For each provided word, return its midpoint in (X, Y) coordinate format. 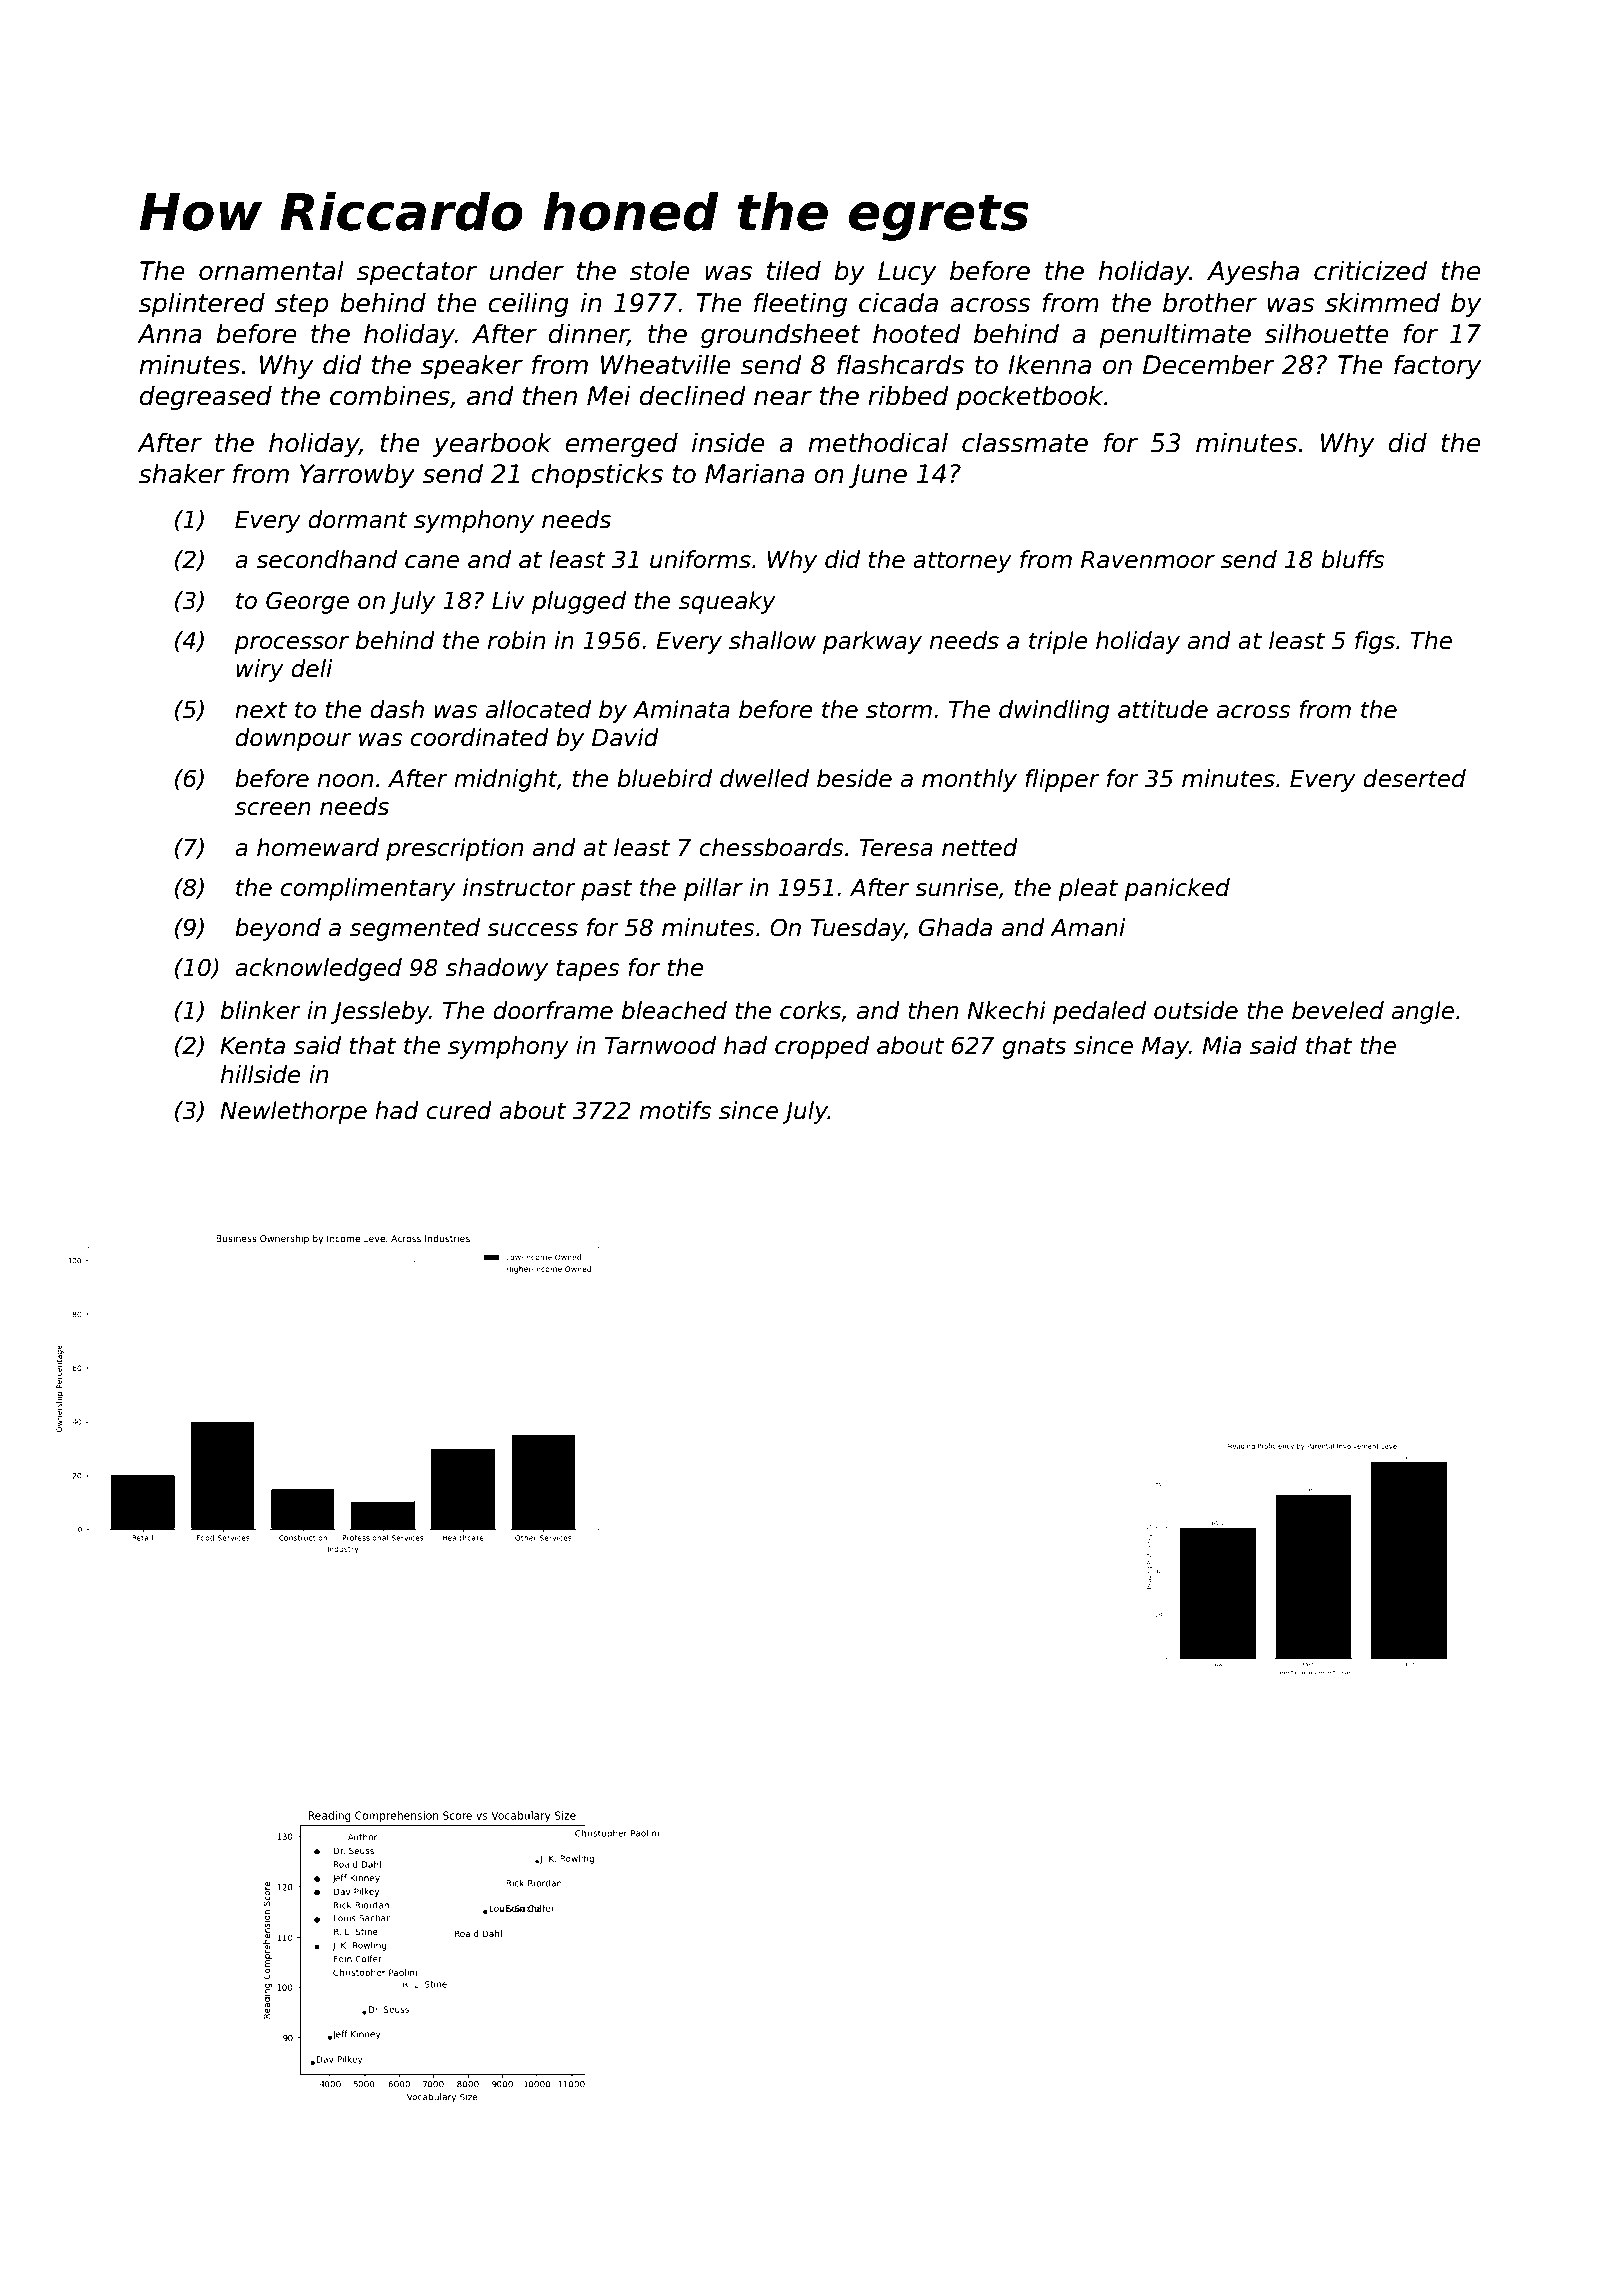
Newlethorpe (293, 1112)
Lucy (907, 273)
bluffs (1352, 559)
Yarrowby (357, 475)
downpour (293, 739)
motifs (675, 1110)
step (301, 305)
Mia (1221, 1045)
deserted (1414, 778)
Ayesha (1253, 272)
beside (854, 778)
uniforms (700, 559)
